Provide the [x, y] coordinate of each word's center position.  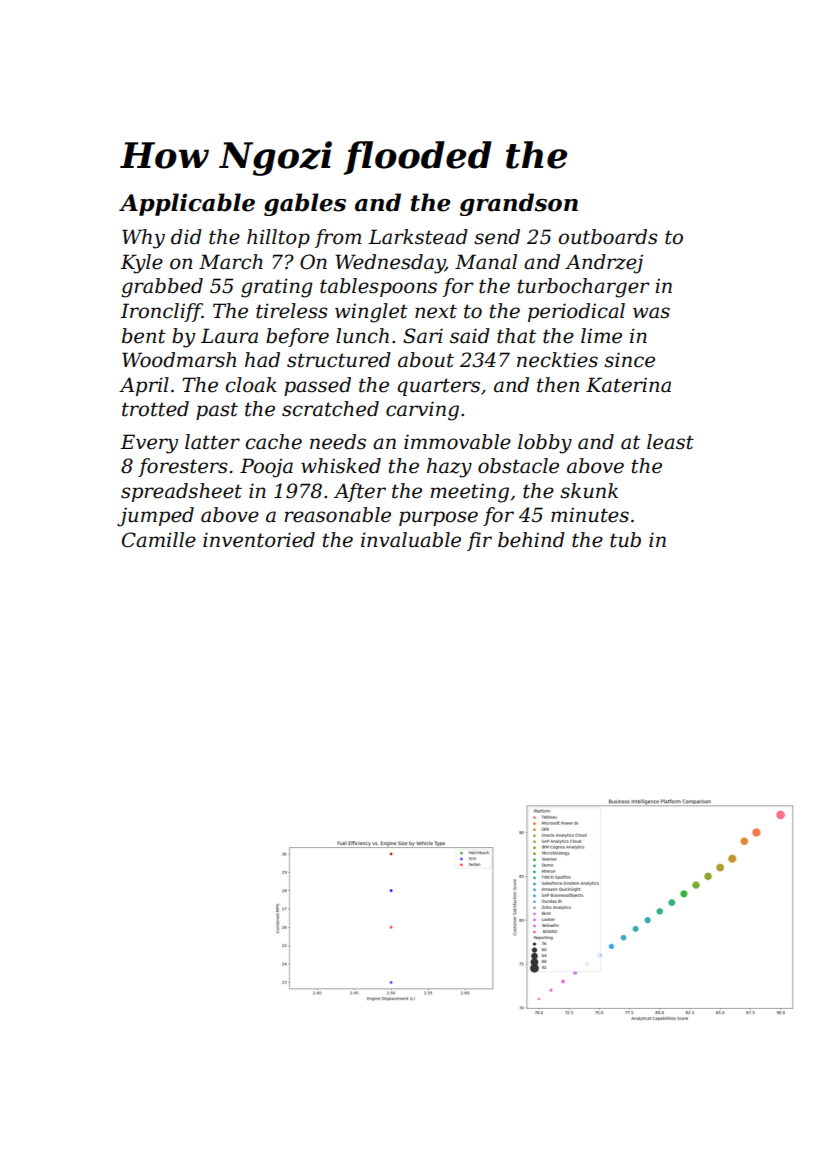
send [497, 237]
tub [625, 540]
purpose [438, 518]
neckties [557, 360]
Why [143, 239]
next [436, 311]
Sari [423, 336]
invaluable [411, 540]
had [262, 360]
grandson [519, 204]
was [651, 313]
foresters [182, 467]
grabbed [162, 288]
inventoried [259, 540]
